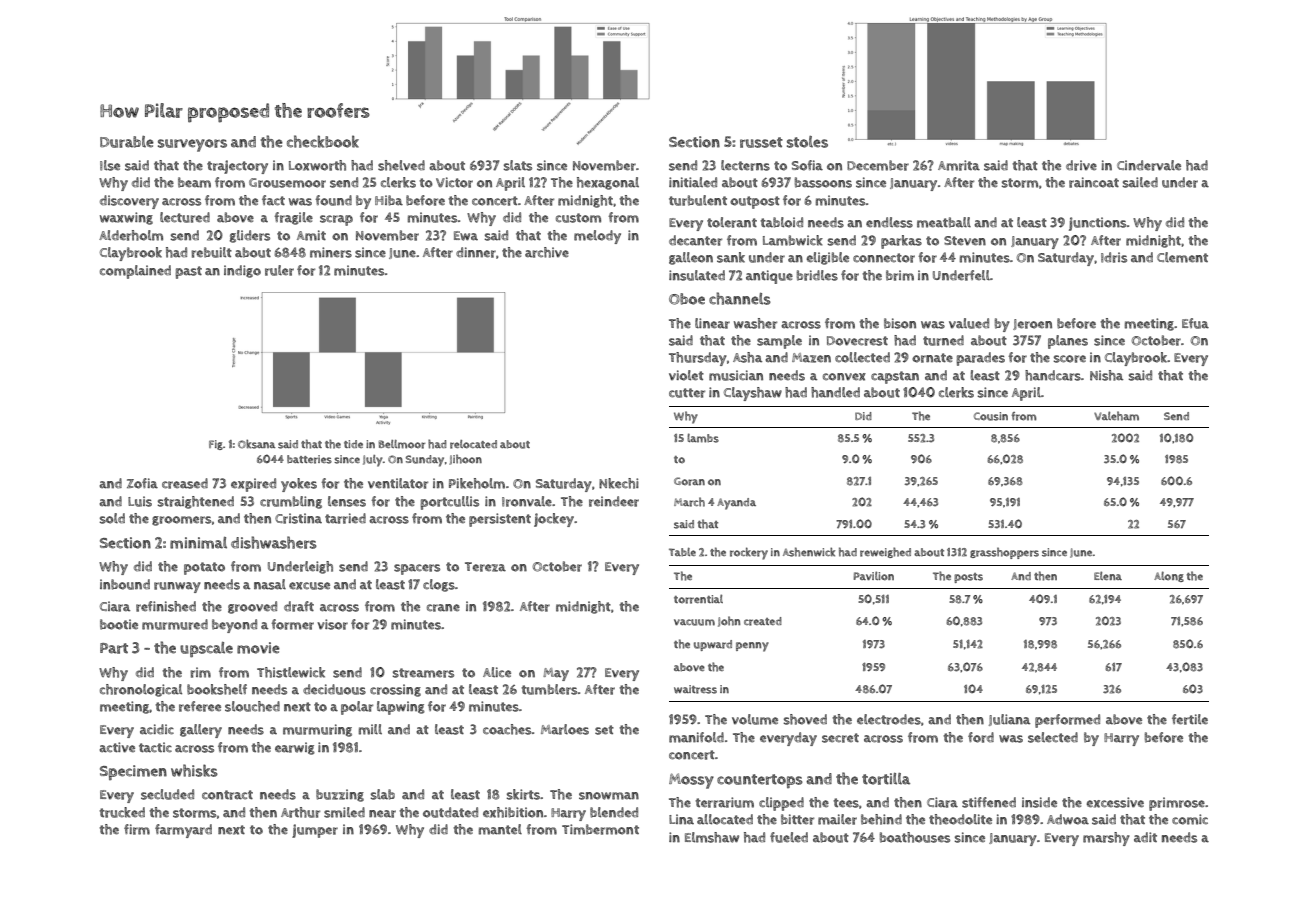 The image size is (1308, 924). Describe the element at coordinates (402, 444) in the screenshot. I see `Bellmoor` at that location.
